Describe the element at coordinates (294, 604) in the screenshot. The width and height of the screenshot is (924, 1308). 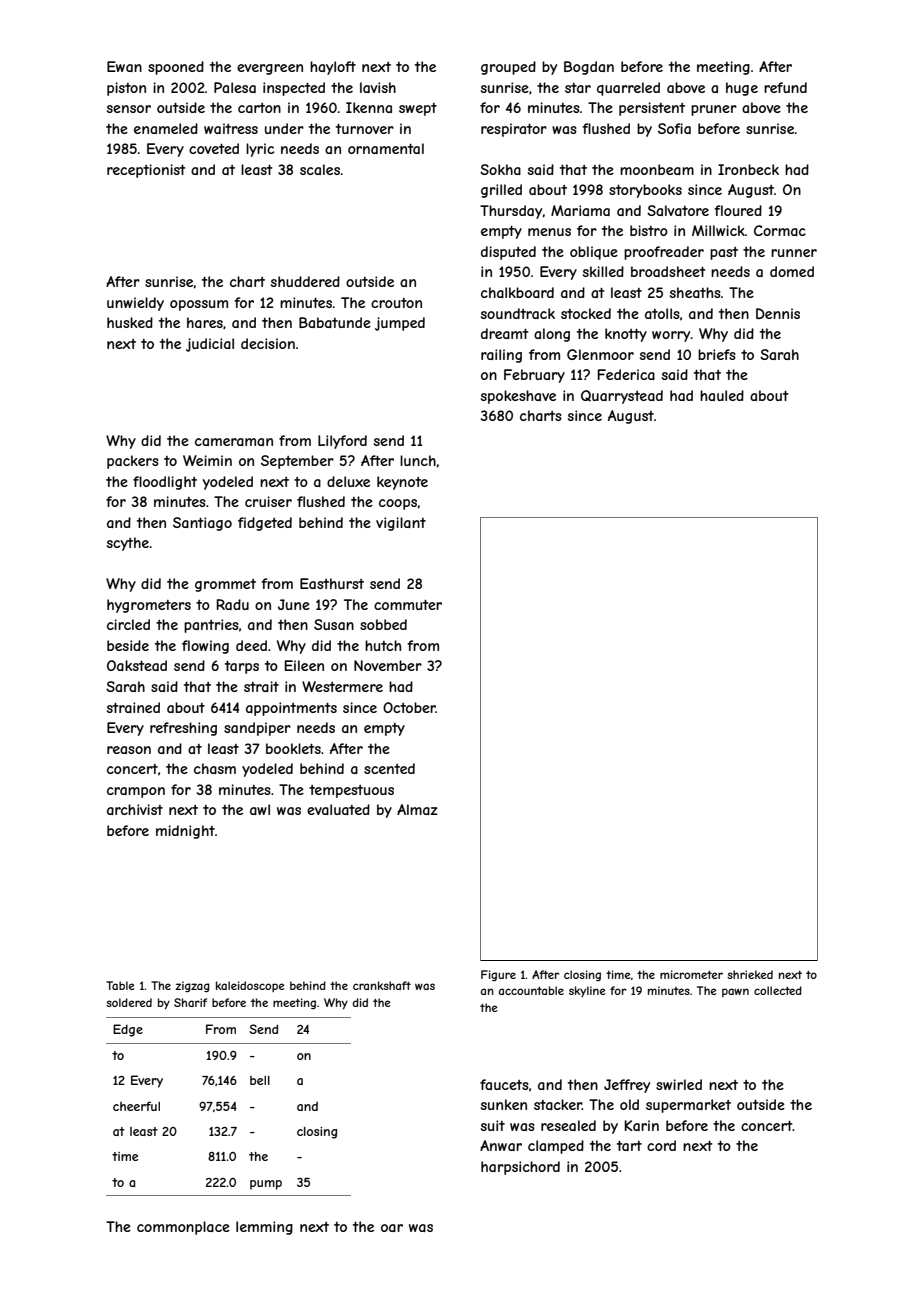
I see `June` at that location.
